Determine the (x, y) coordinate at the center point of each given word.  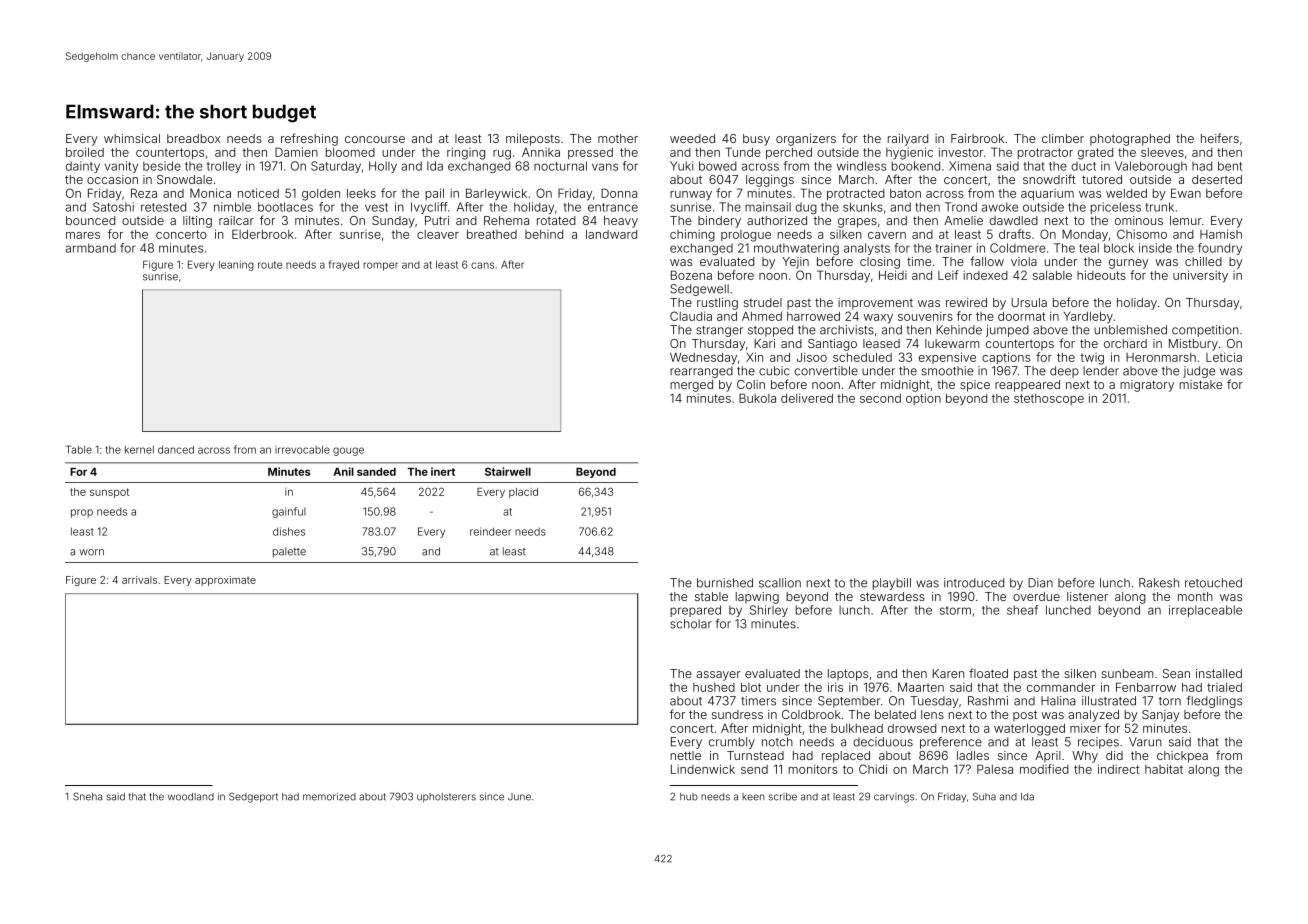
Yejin (795, 263)
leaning (236, 266)
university (1200, 276)
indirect (1119, 769)
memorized (329, 796)
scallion (780, 583)
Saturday (336, 167)
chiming (692, 235)
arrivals (139, 580)
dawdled (1014, 220)
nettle (685, 755)
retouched (1213, 583)
